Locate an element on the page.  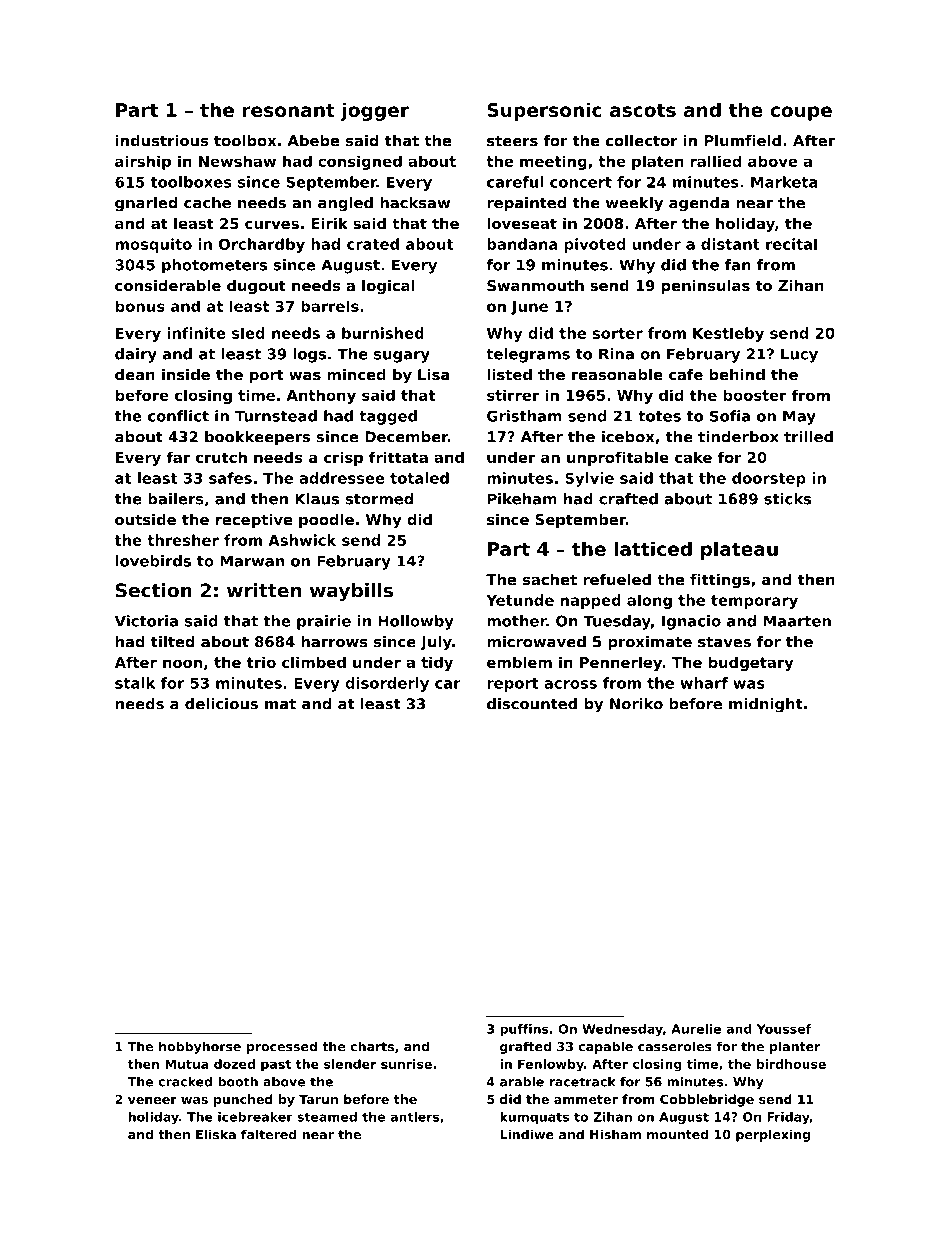
Pikeham is located at coordinates (522, 499).
